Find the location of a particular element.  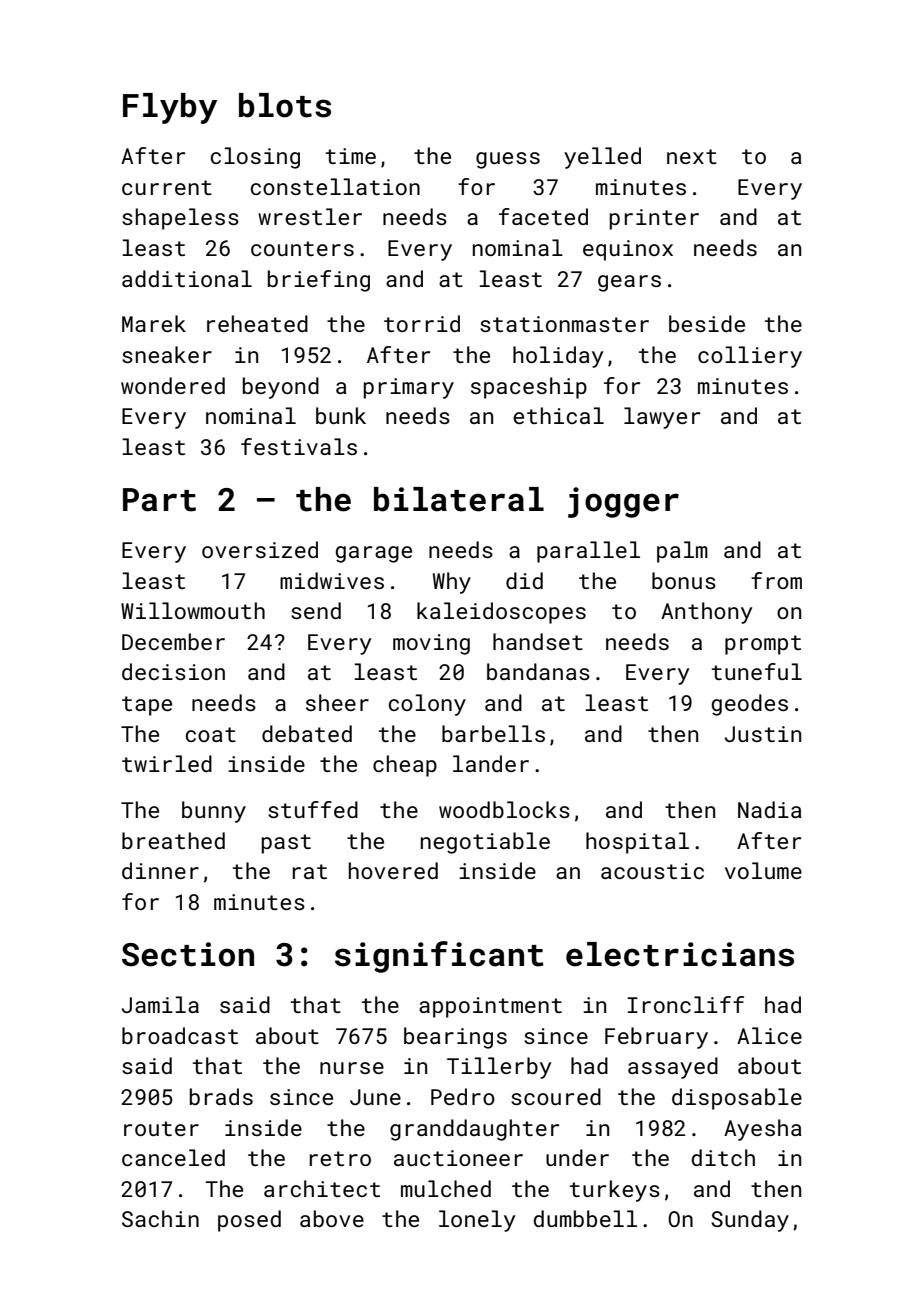

lonely is located at coordinates (477, 1221).
